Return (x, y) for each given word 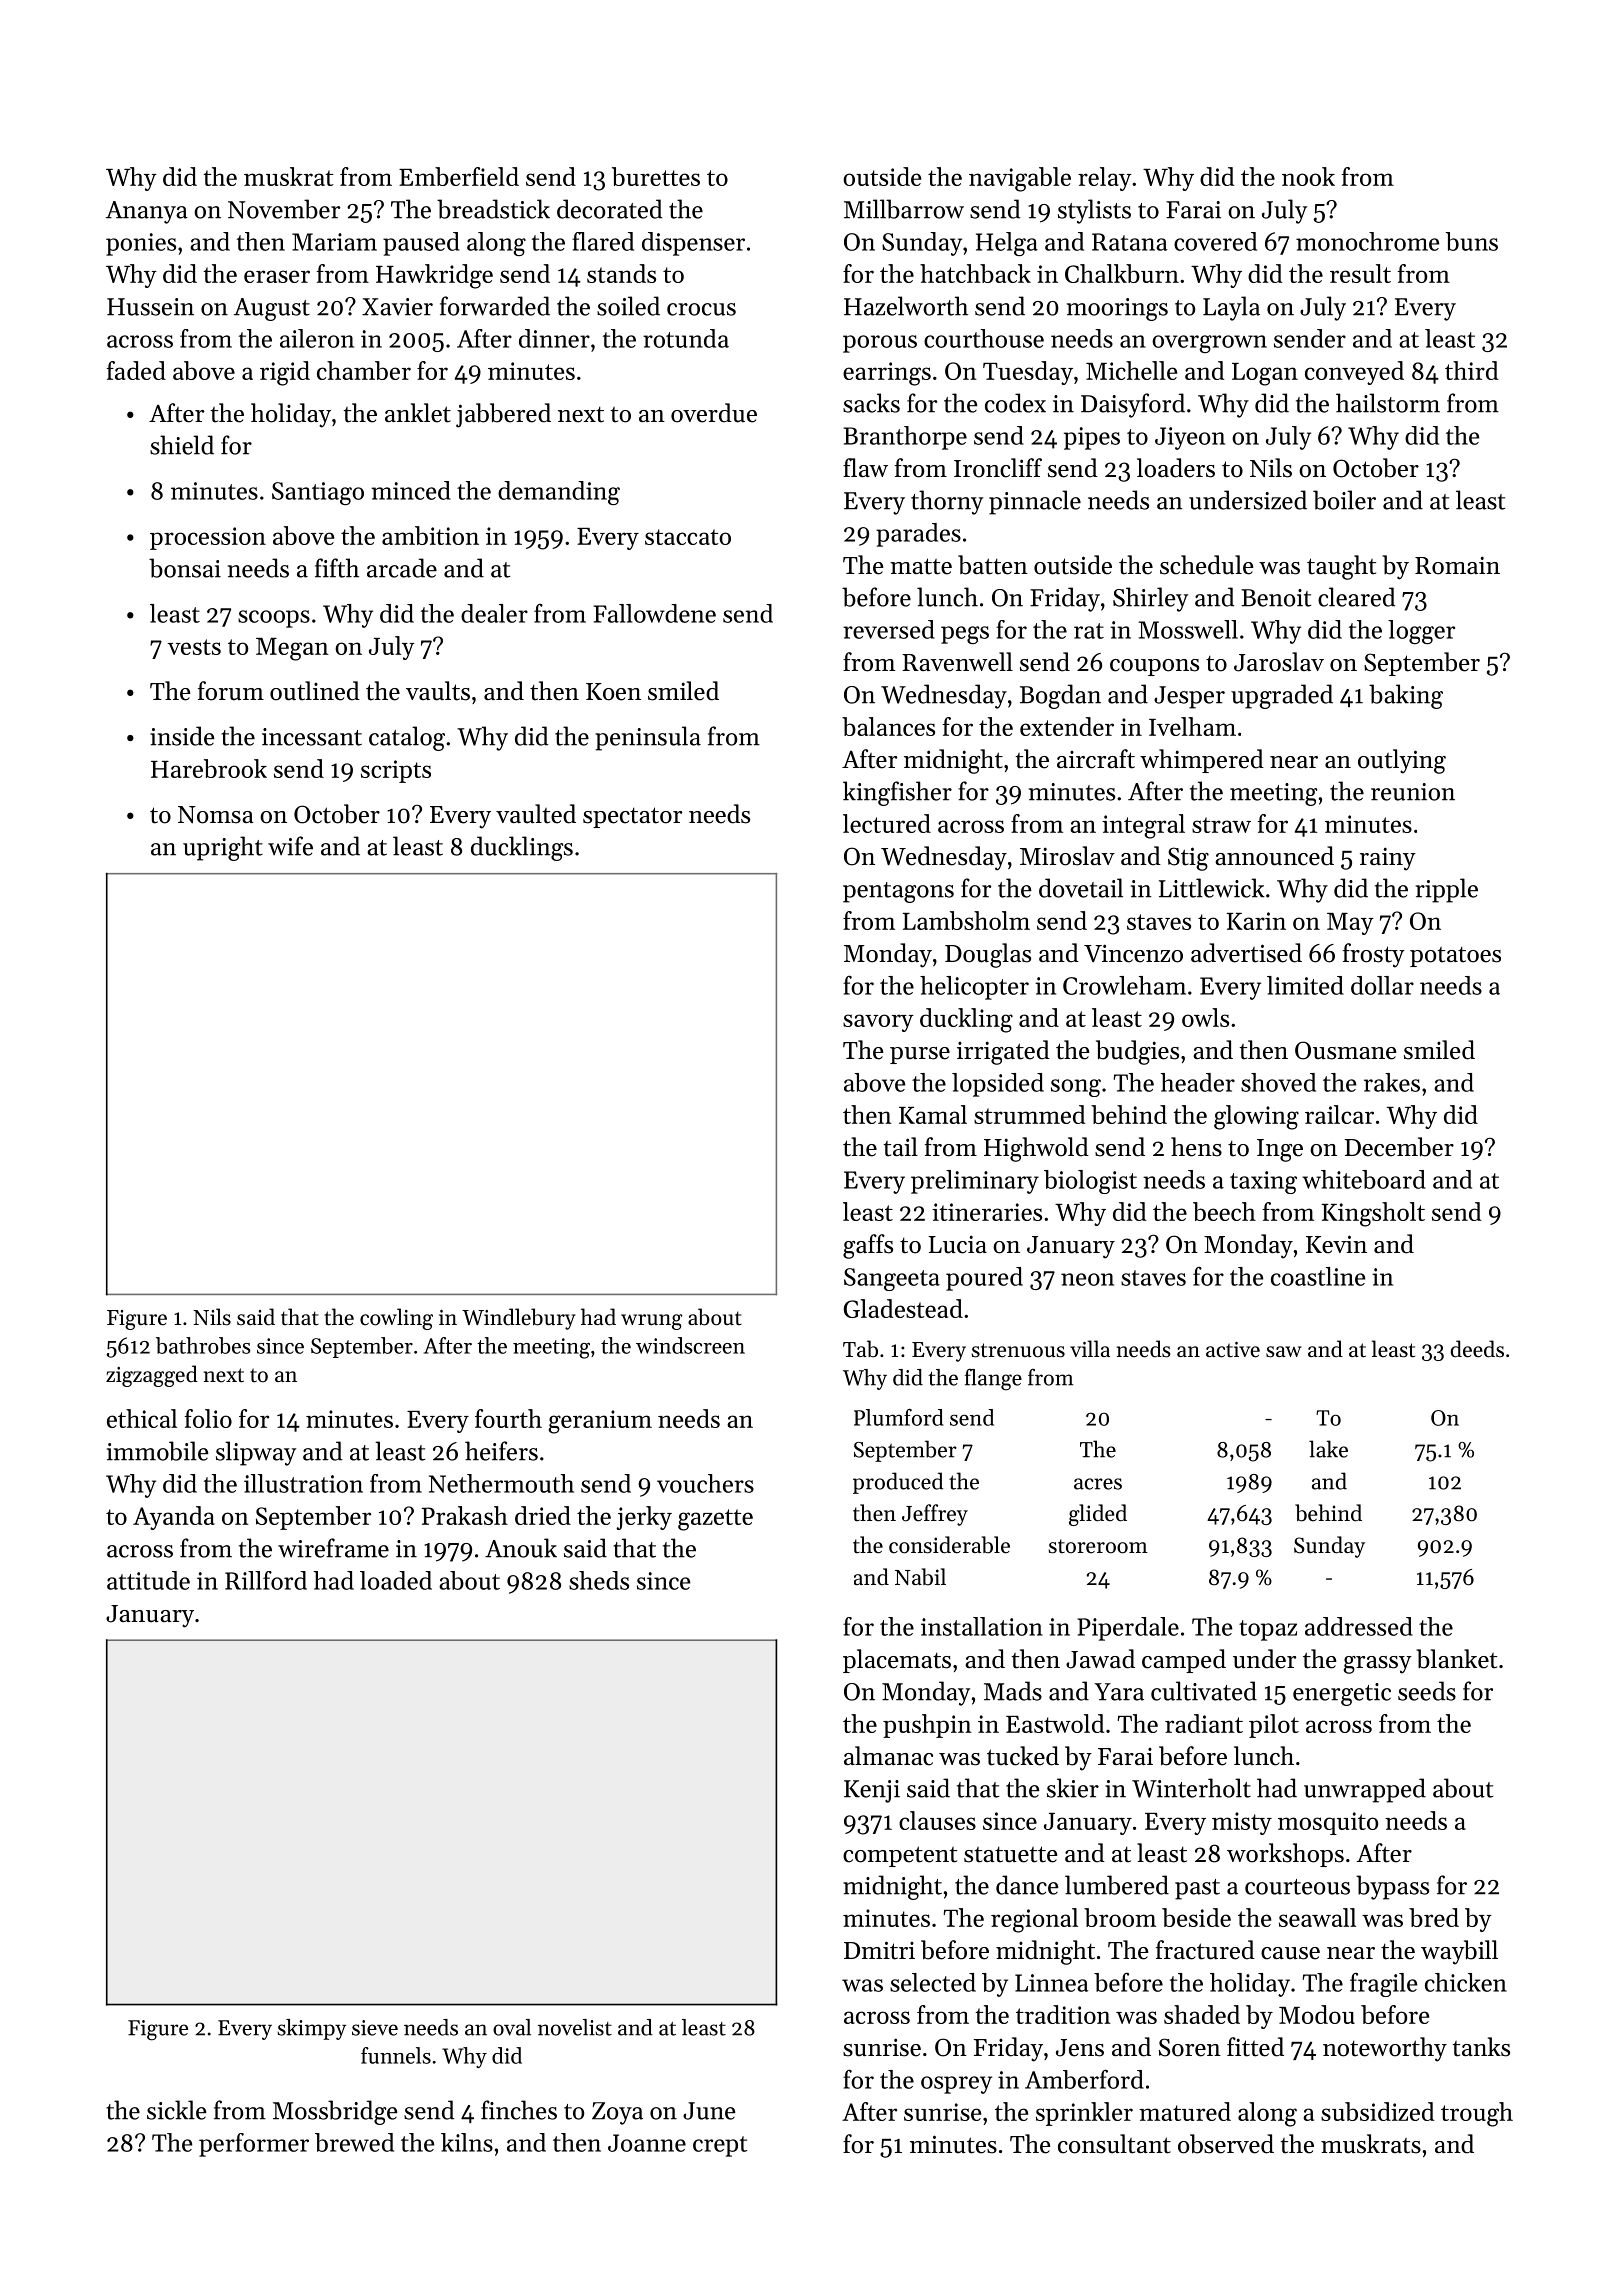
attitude (148, 1580)
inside (182, 736)
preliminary (975, 1182)
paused (421, 244)
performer (254, 2145)
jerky (644, 1518)
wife (290, 846)
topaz (1268, 1630)
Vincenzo (1133, 953)
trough (1477, 2114)
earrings (887, 374)
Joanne (647, 2143)
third (1471, 370)
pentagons (898, 892)
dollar (1382, 985)
